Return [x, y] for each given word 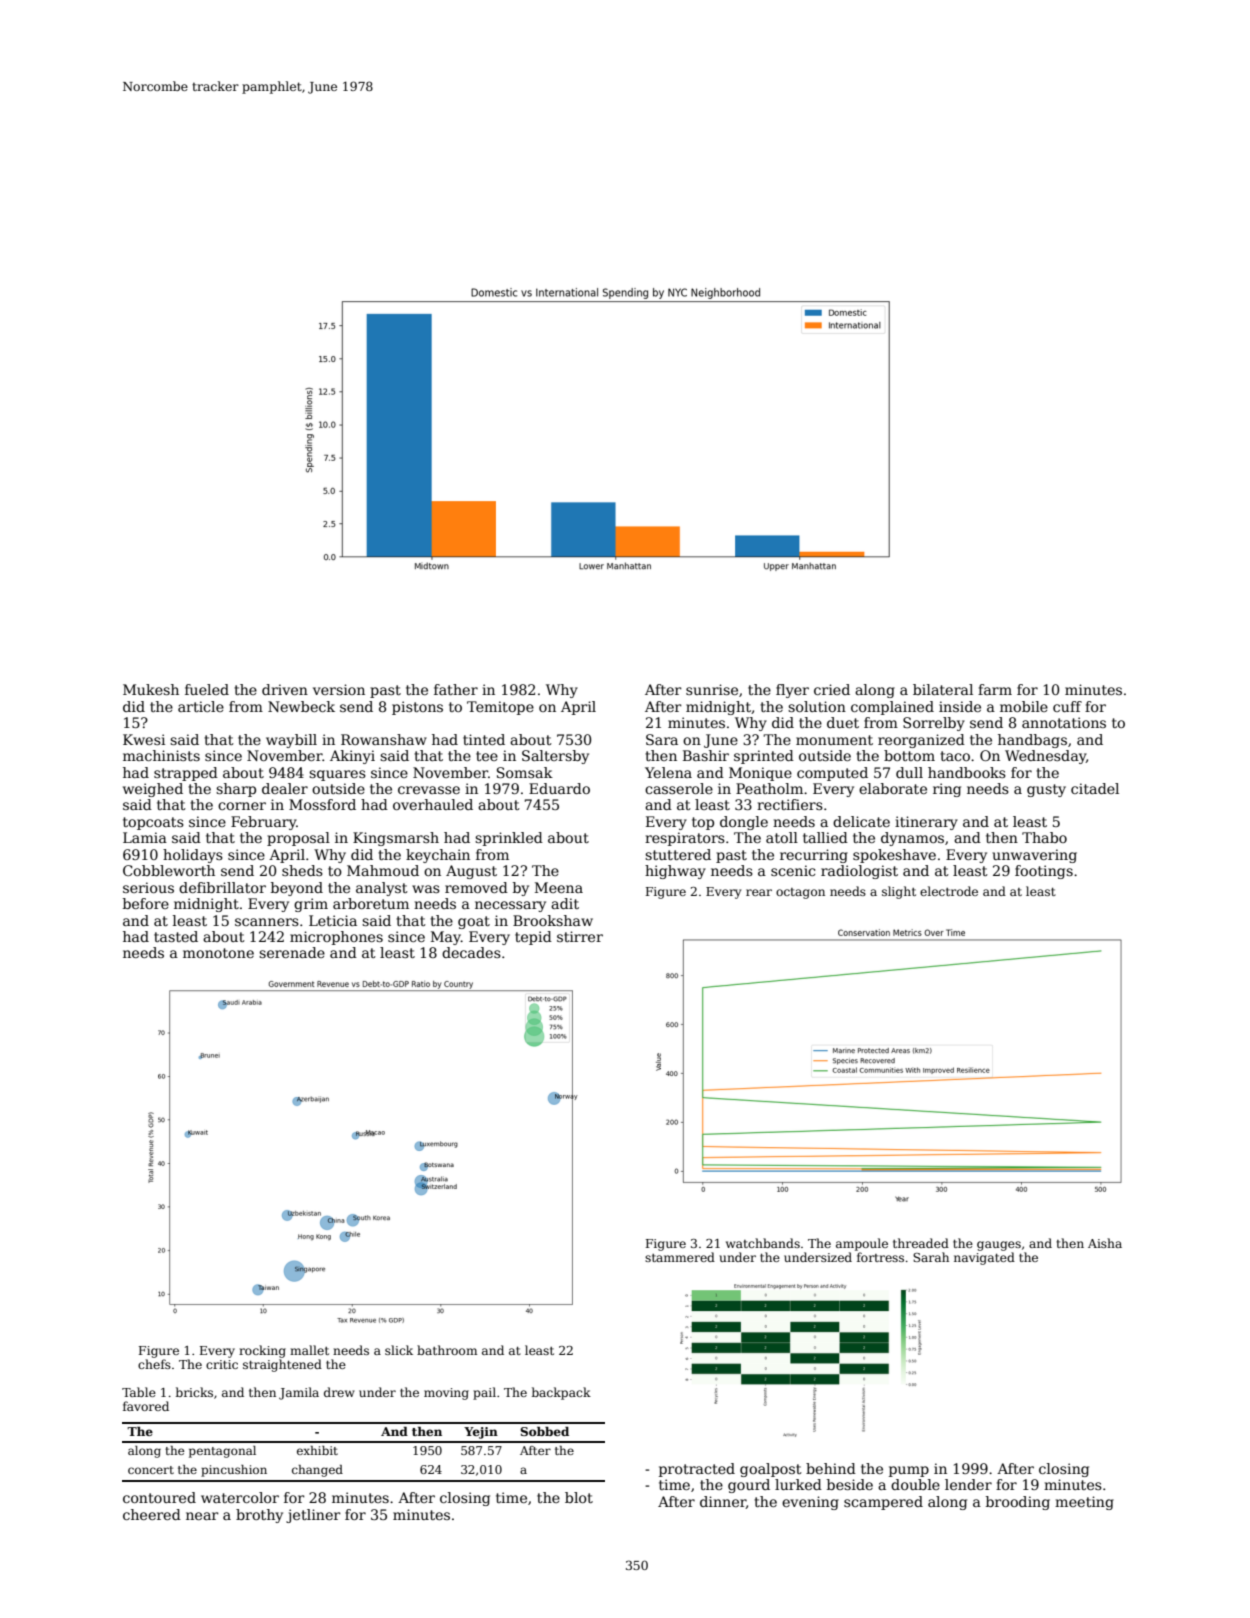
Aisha [1105, 1243]
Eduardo [559, 788]
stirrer [580, 936]
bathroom [447, 1350]
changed [317, 1471]
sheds [302, 870]
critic [222, 1364]
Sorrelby [934, 724]
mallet [309, 1350]
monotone [218, 953]
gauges [999, 1246]
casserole [679, 788]
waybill [291, 741]
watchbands [763, 1243]
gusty [1046, 790]
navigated [984, 1258]
